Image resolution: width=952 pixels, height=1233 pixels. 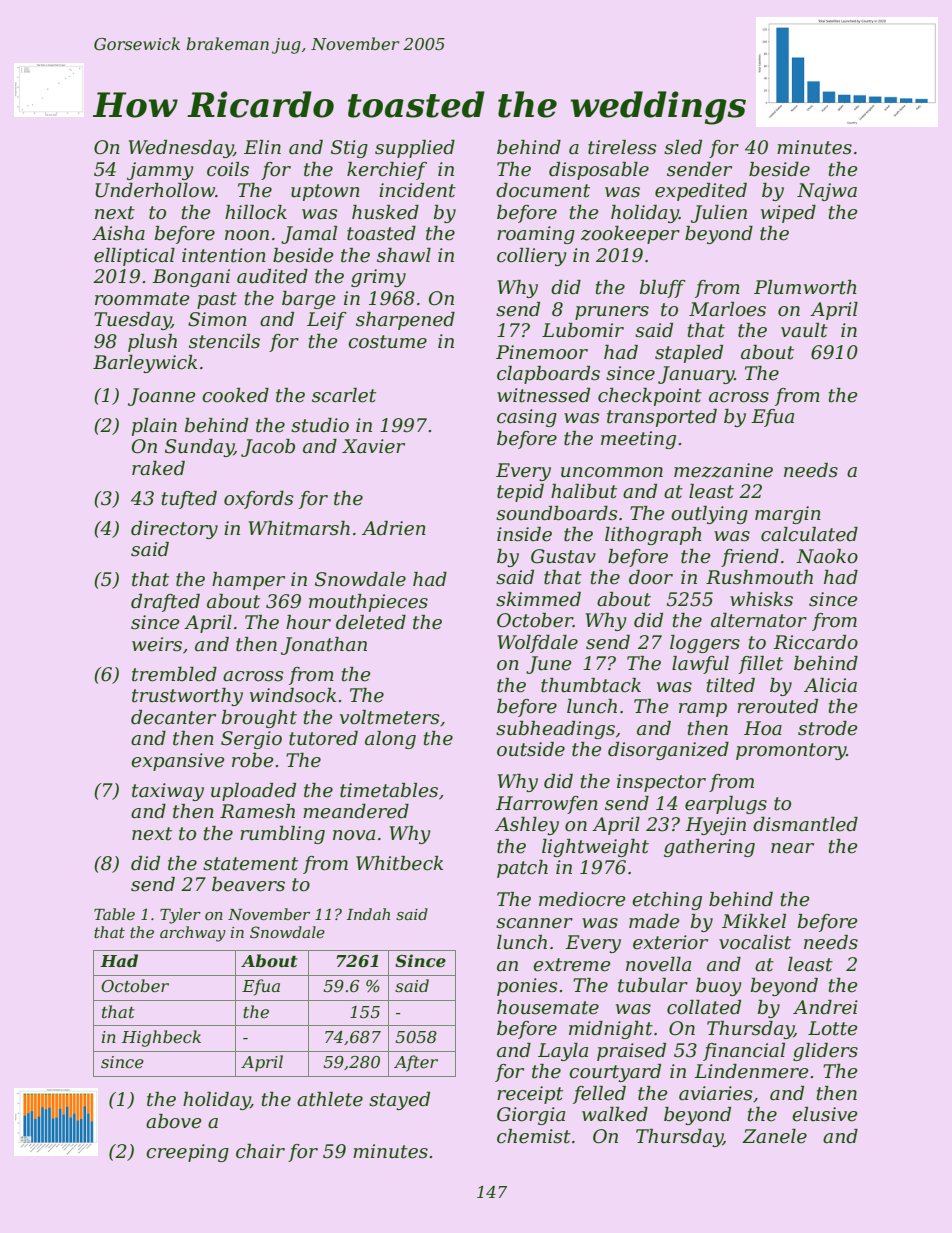 I want to click on archway, so click(x=193, y=934).
